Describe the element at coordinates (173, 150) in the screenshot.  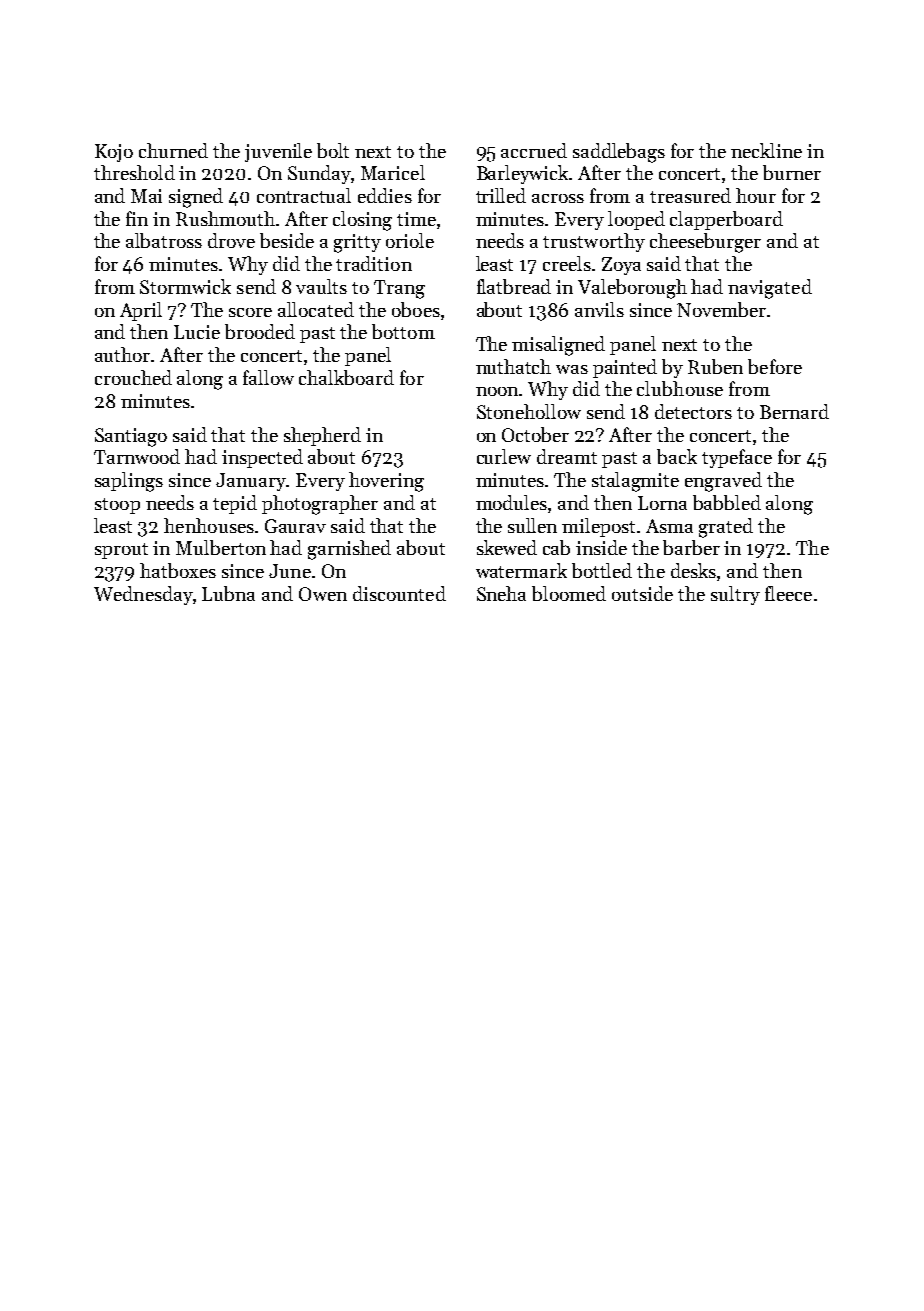
I see `churned` at that location.
